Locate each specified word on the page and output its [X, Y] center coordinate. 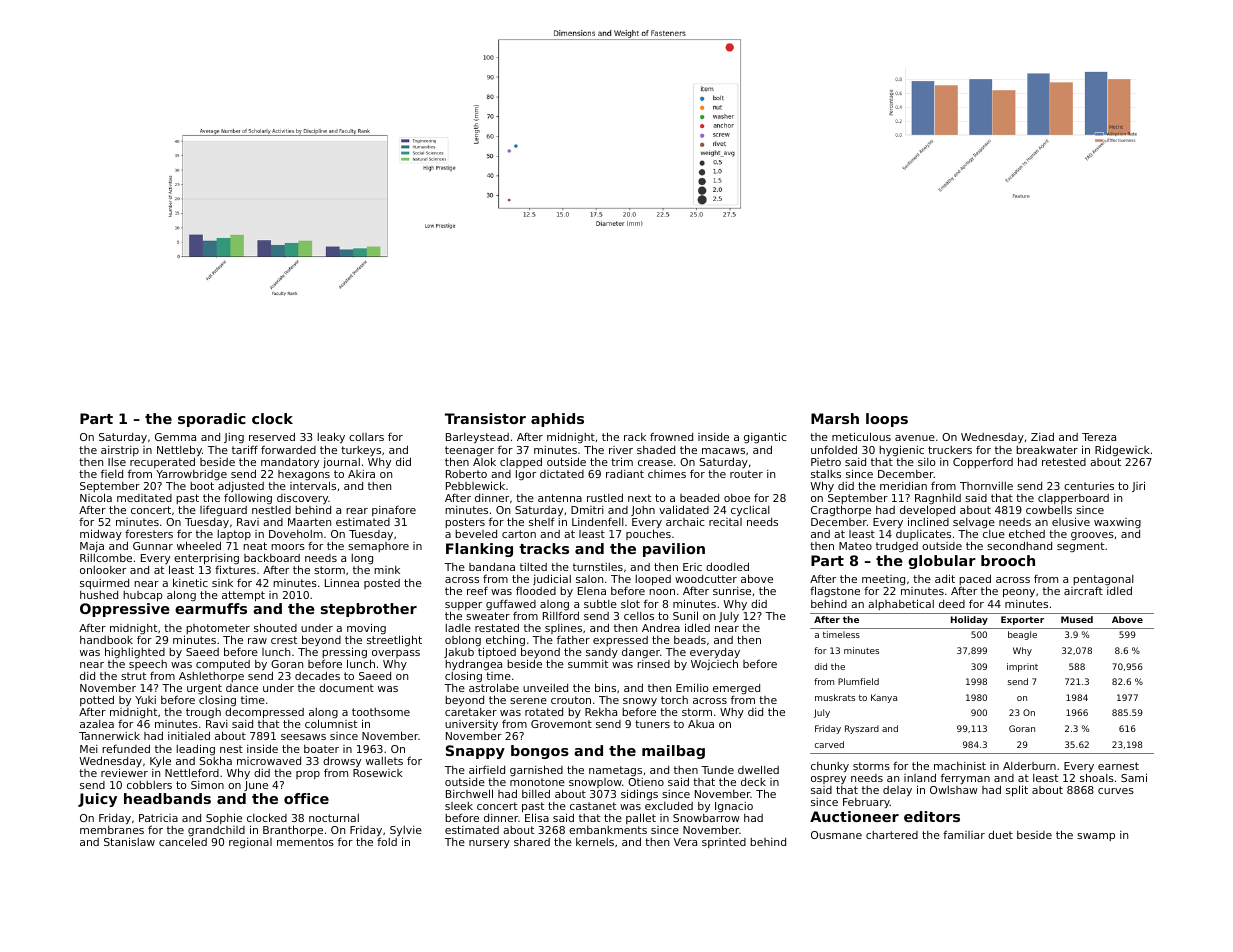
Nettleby [179, 451]
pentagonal [1103, 581]
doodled [727, 566]
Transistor [485, 418]
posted [382, 584]
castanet [593, 806]
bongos [540, 752]
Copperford [983, 463]
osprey [828, 780]
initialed [189, 735]
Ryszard [862, 729]
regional [250, 843]
